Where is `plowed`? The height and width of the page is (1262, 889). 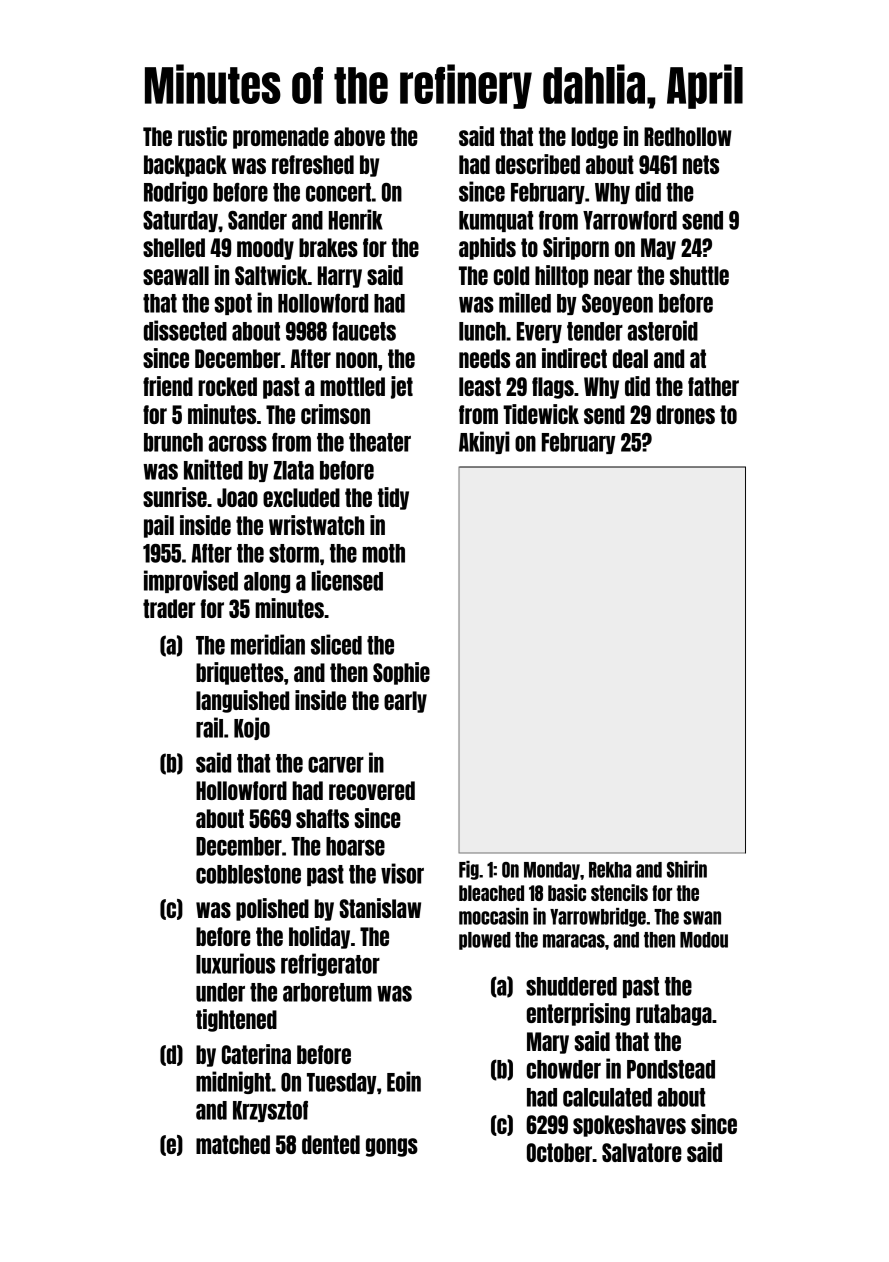 plowed is located at coordinates (485, 941).
